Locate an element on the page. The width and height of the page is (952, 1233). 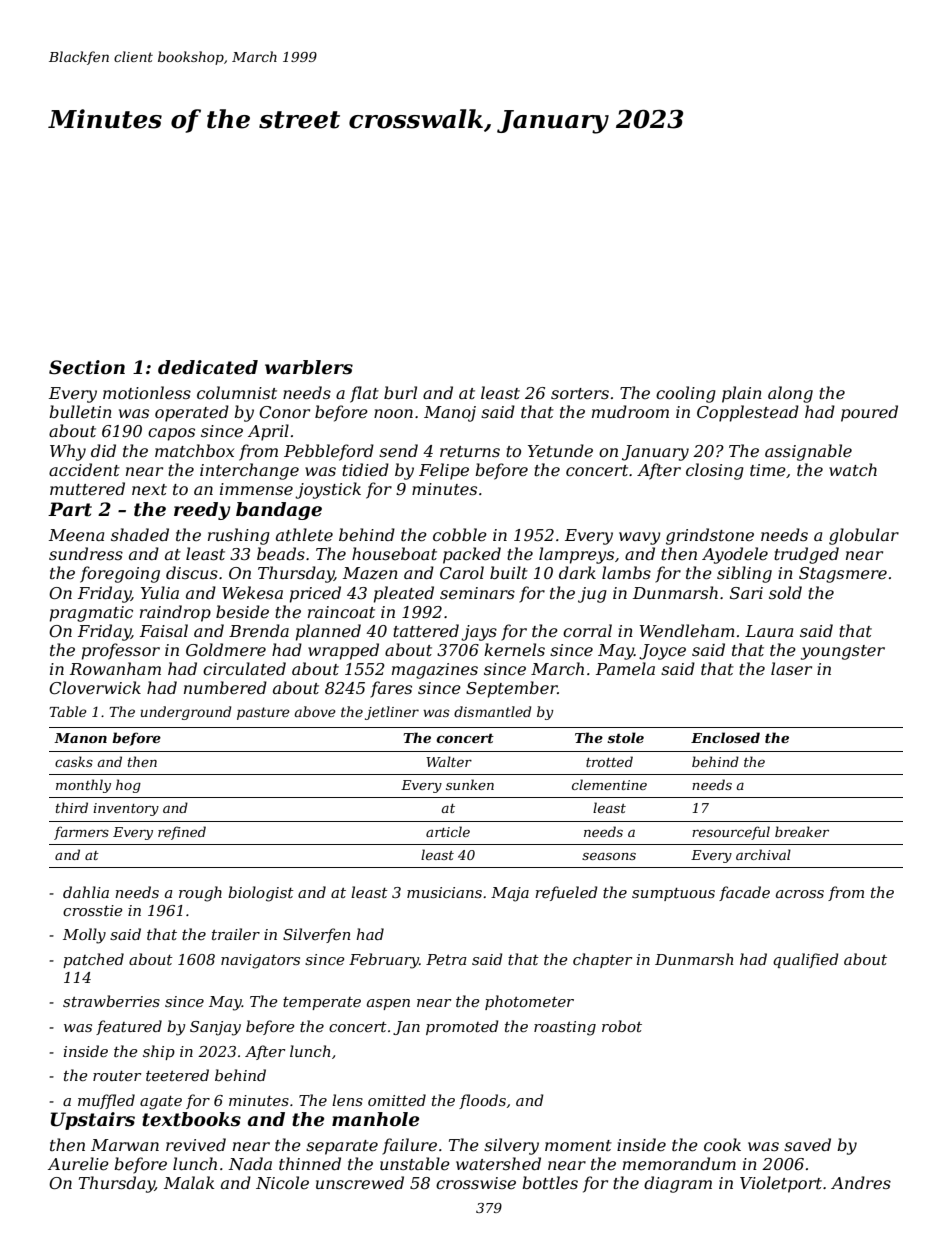
foregoing is located at coordinates (120, 574).
